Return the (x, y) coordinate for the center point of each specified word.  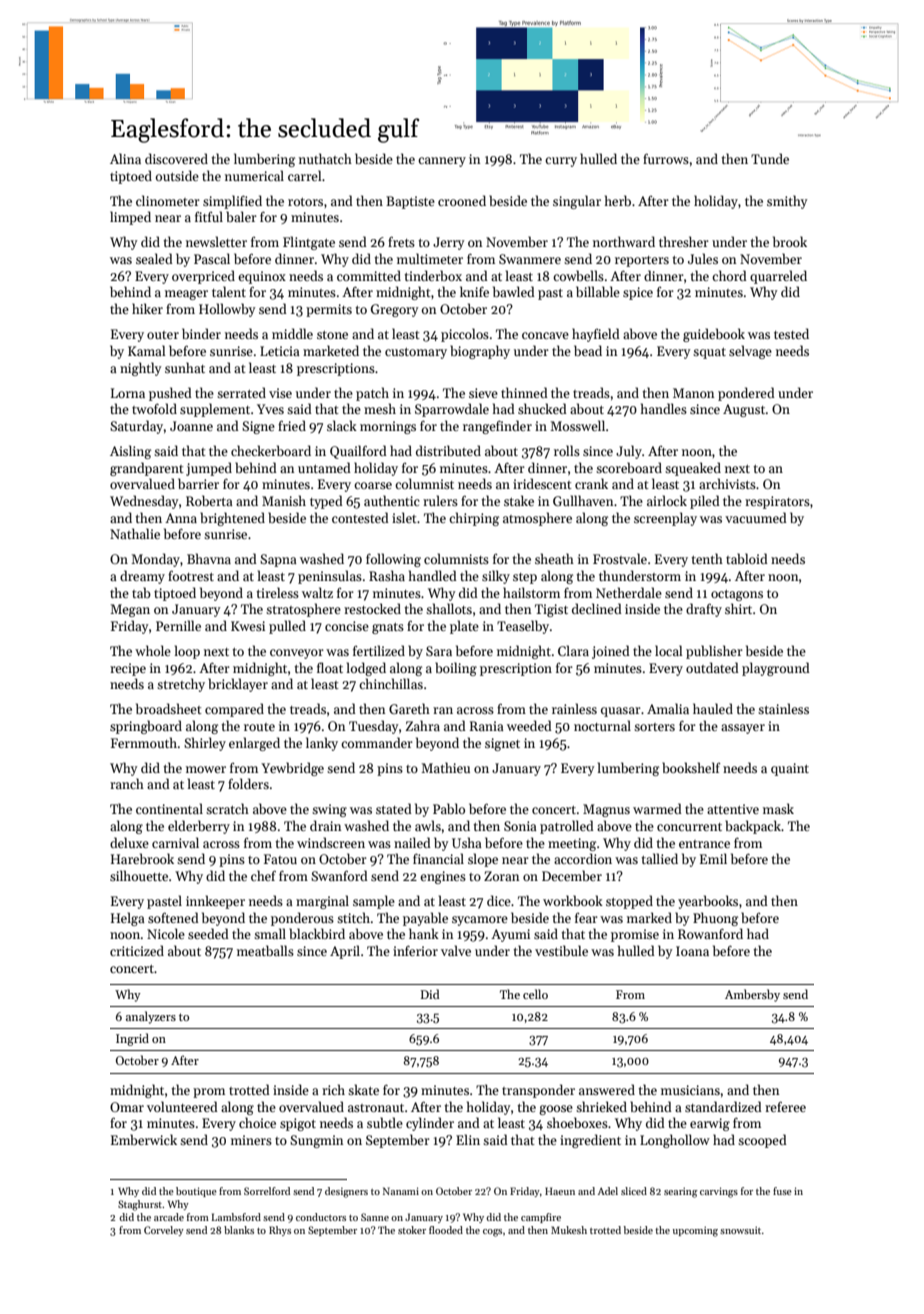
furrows (666, 158)
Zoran (501, 876)
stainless (783, 708)
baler (241, 216)
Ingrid (132, 1039)
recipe (128, 669)
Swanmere (530, 259)
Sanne (375, 1217)
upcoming (695, 1231)
